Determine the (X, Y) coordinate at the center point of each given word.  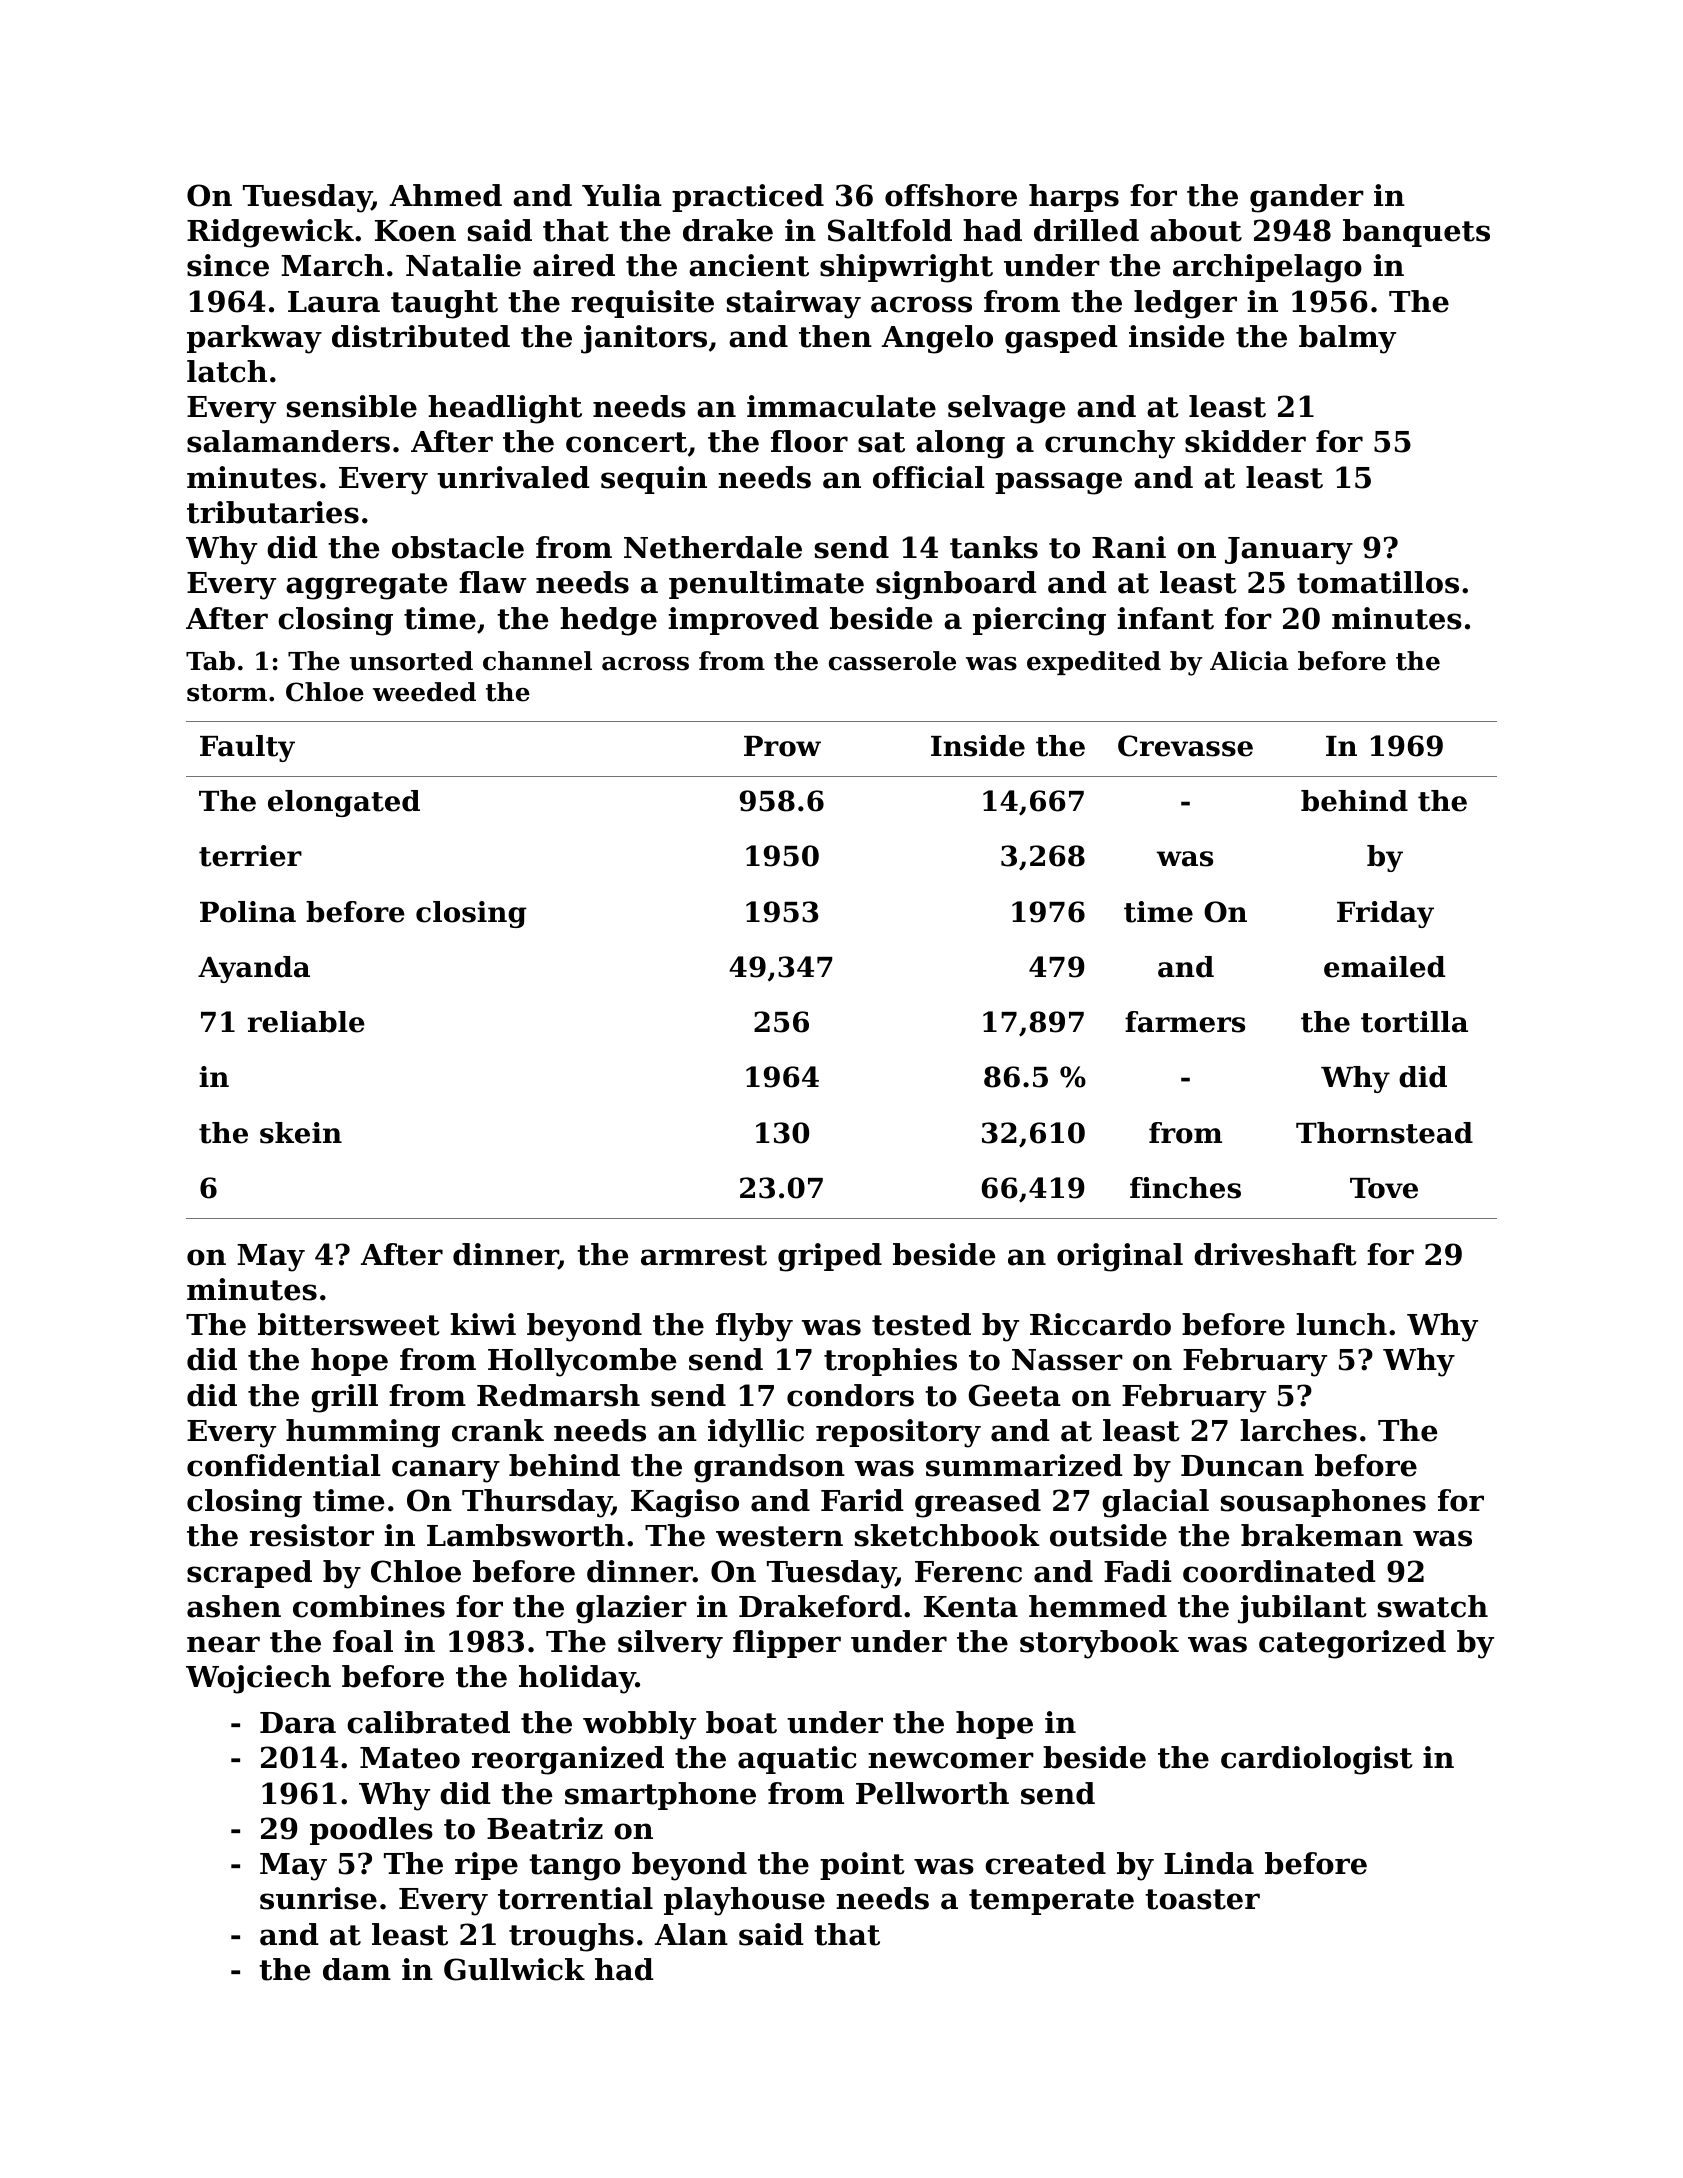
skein (301, 1133)
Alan (691, 1934)
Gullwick (514, 1969)
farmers (1185, 1022)
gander (1307, 198)
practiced (748, 198)
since (228, 265)
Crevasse (1185, 746)
